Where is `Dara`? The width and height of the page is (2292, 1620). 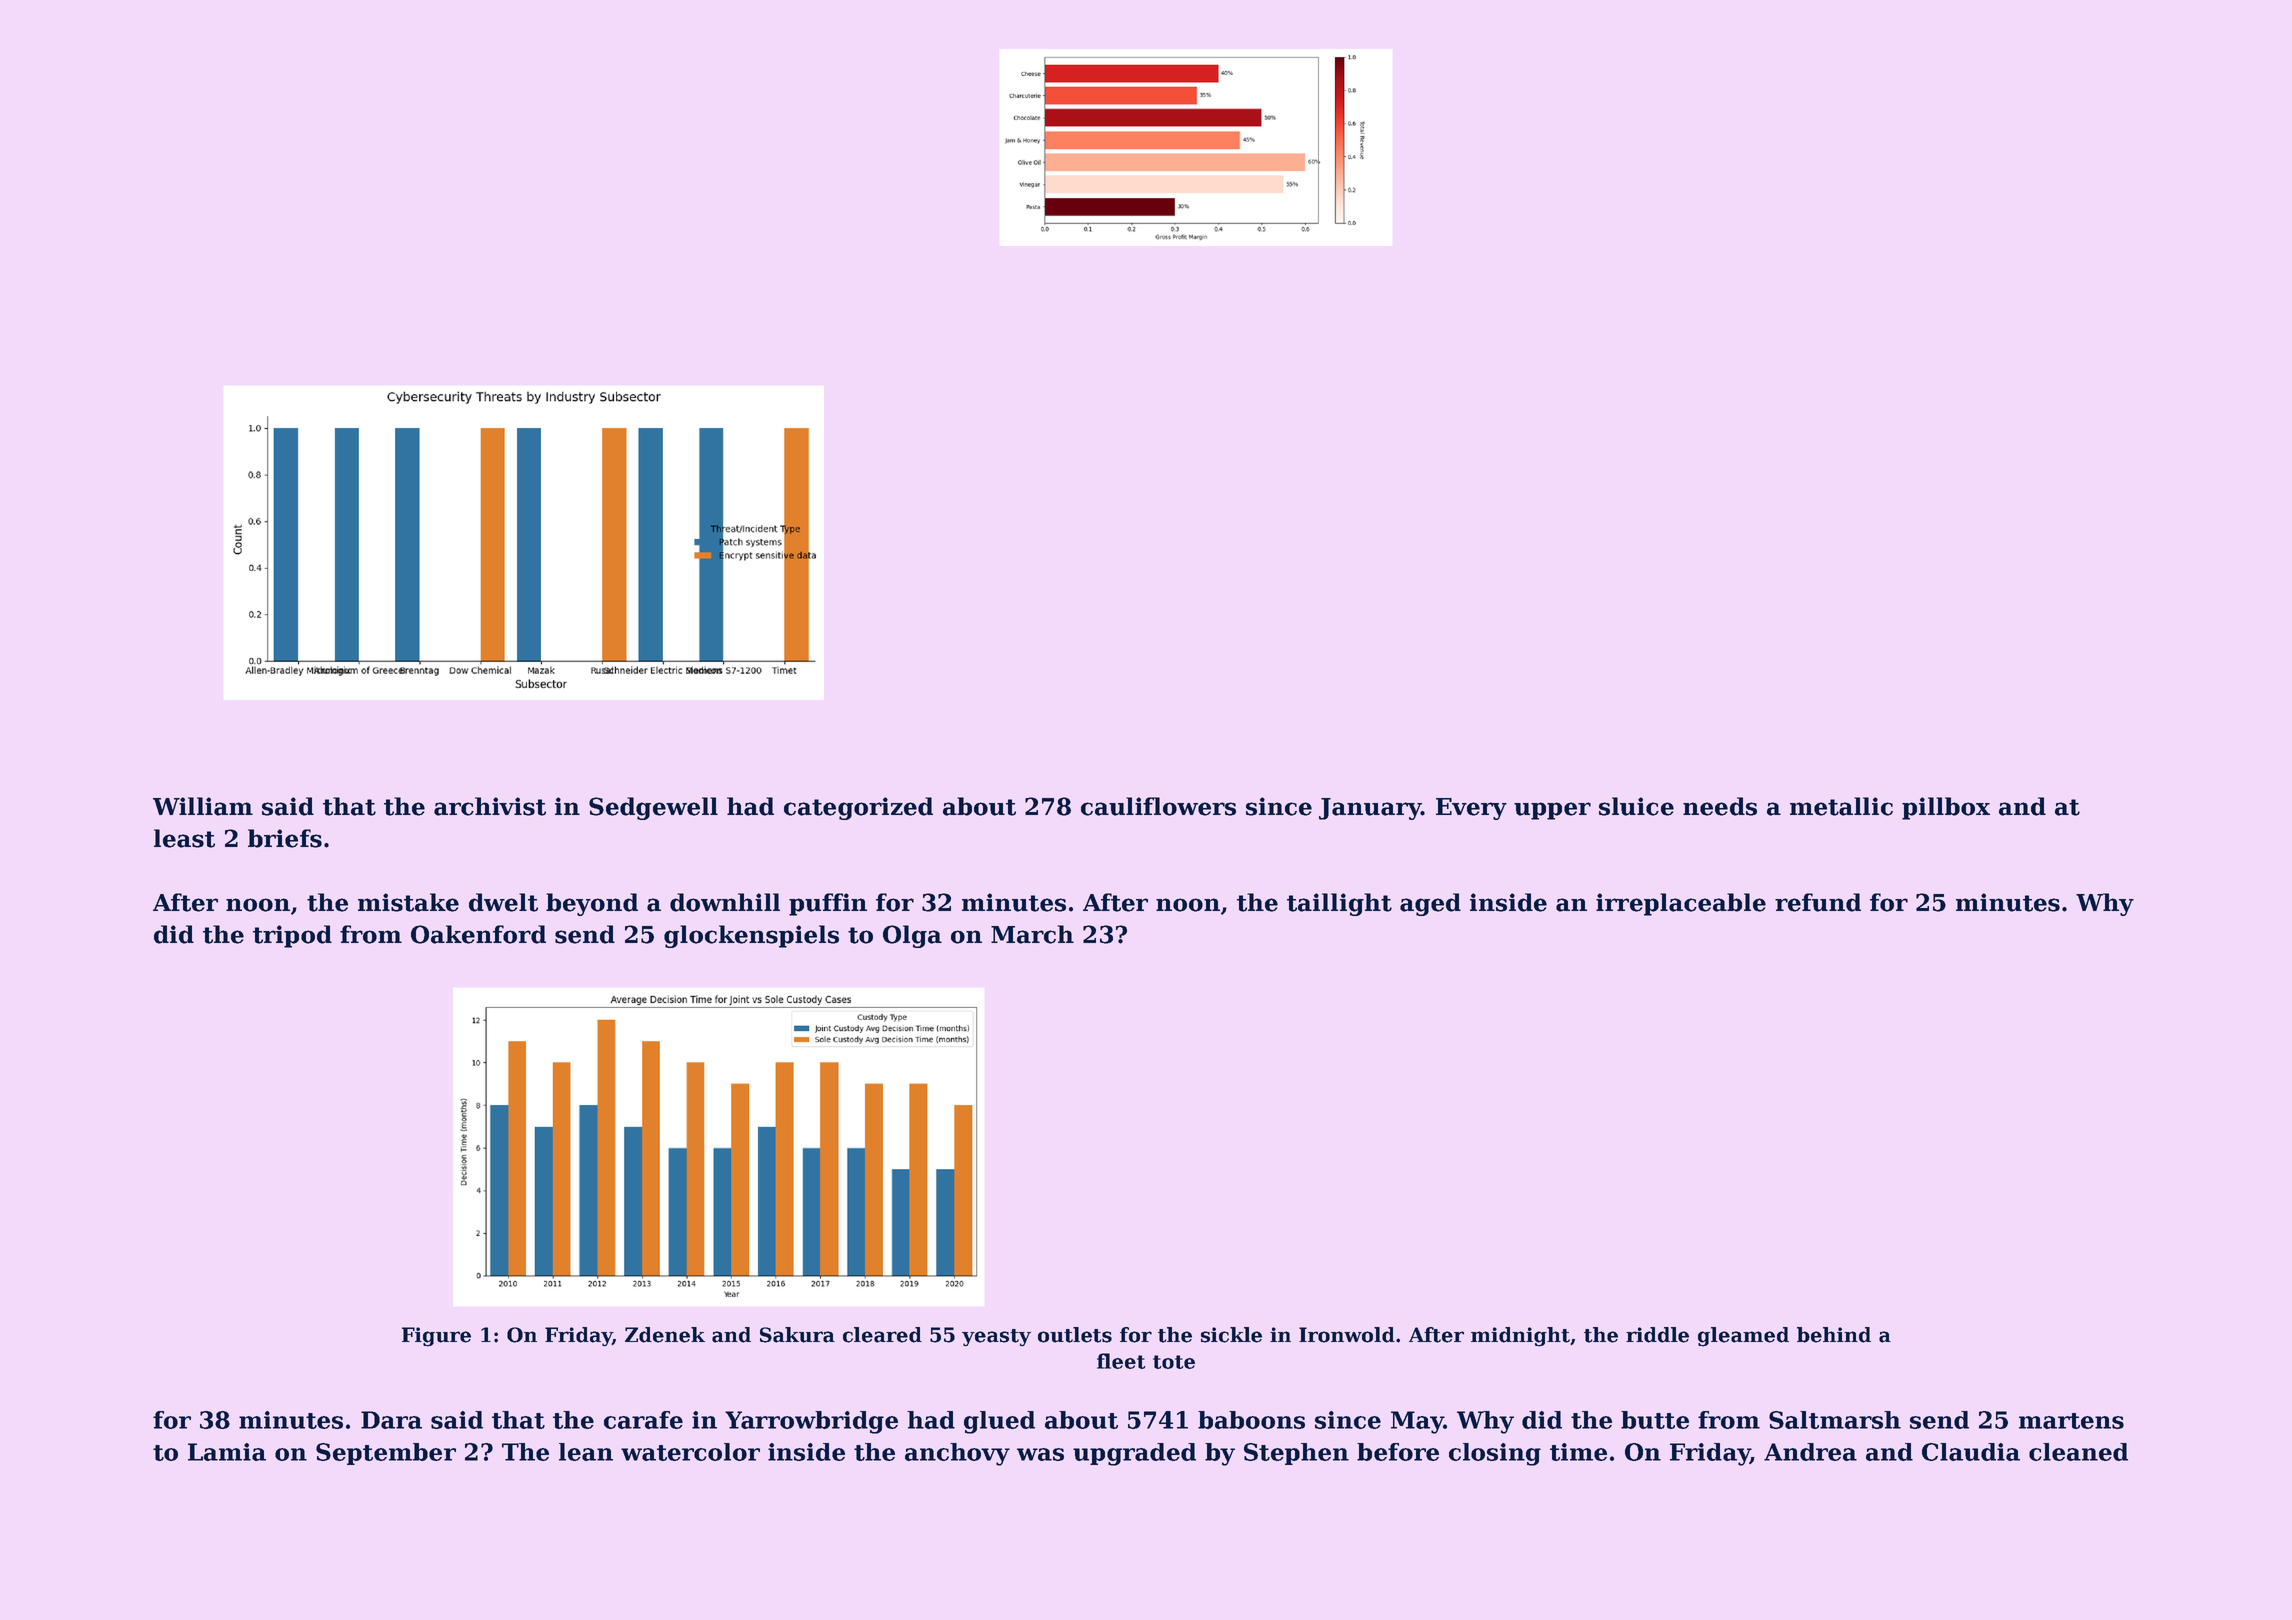
Dara is located at coordinates (391, 1420).
